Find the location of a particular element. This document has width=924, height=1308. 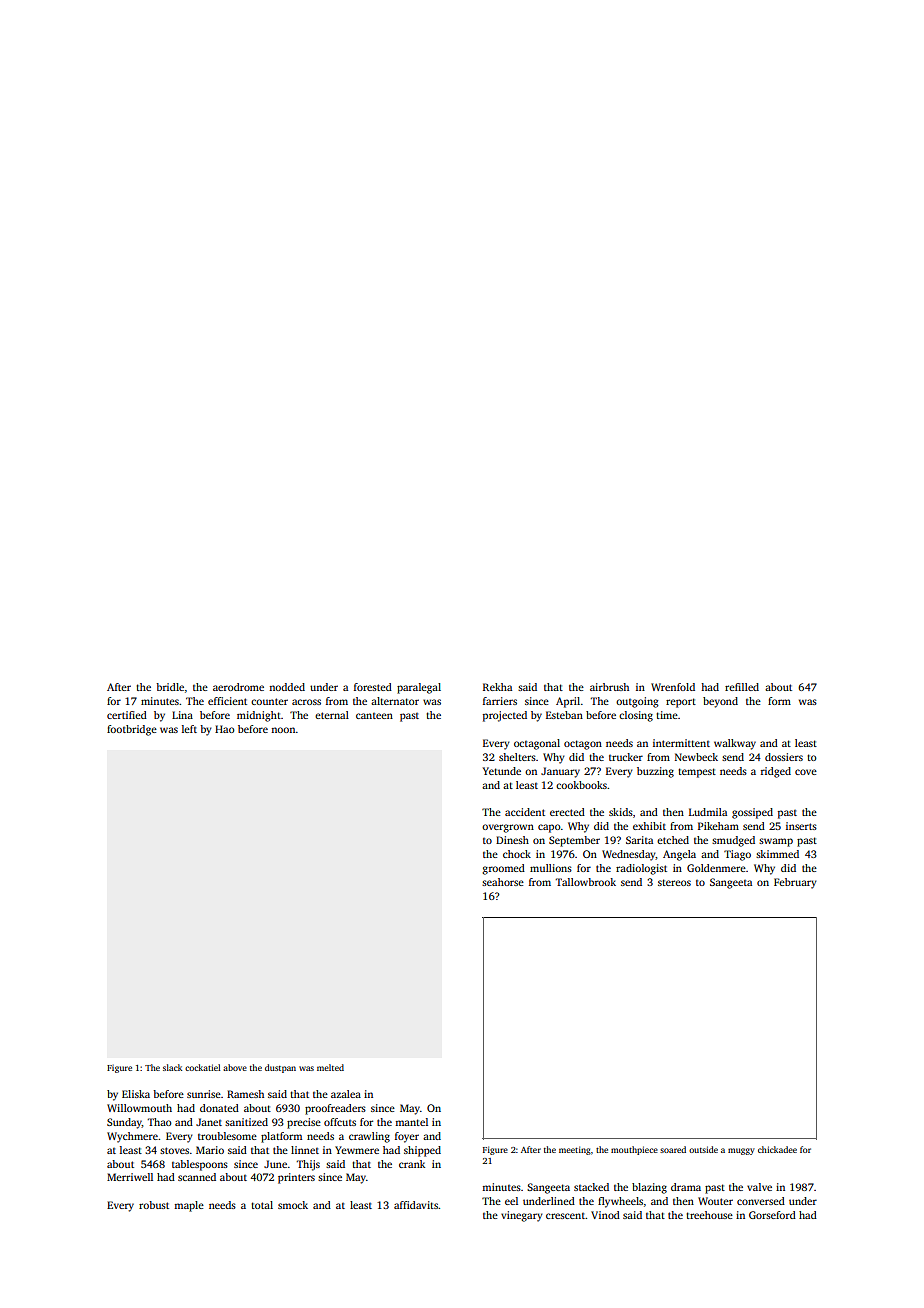

seahorse is located at coordinates (503, 882).
